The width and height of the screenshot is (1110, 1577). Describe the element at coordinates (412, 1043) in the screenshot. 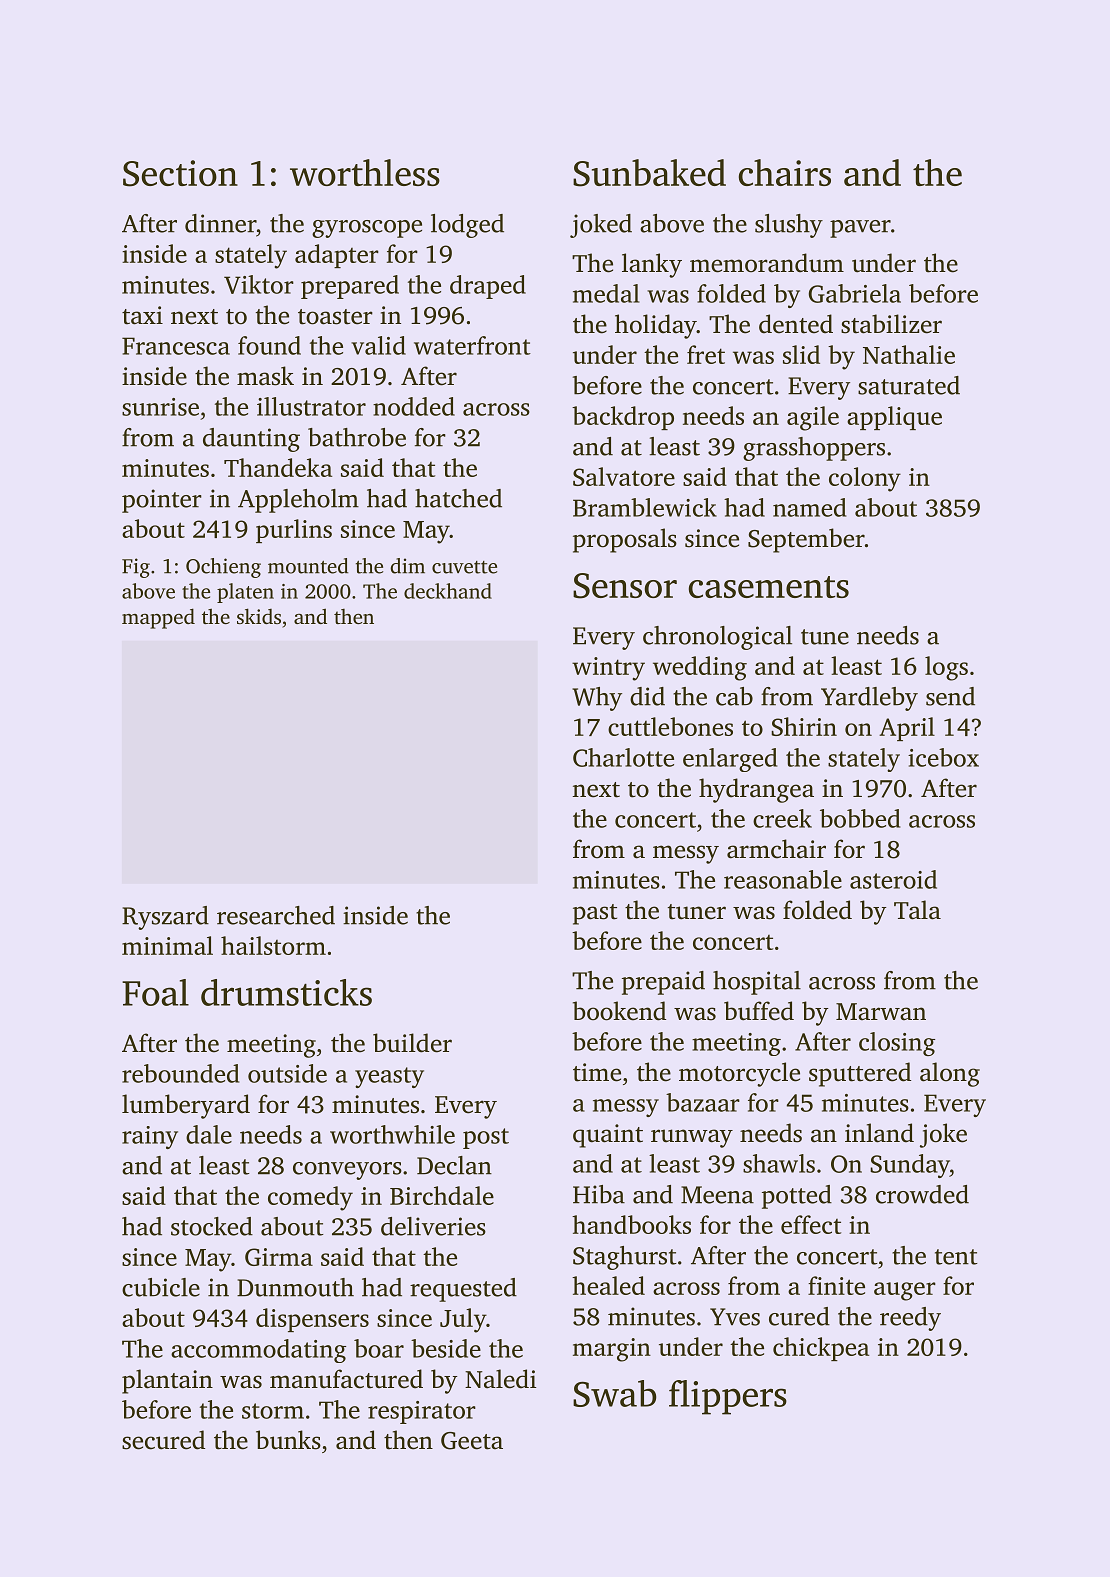

I see `builder` at that location.
